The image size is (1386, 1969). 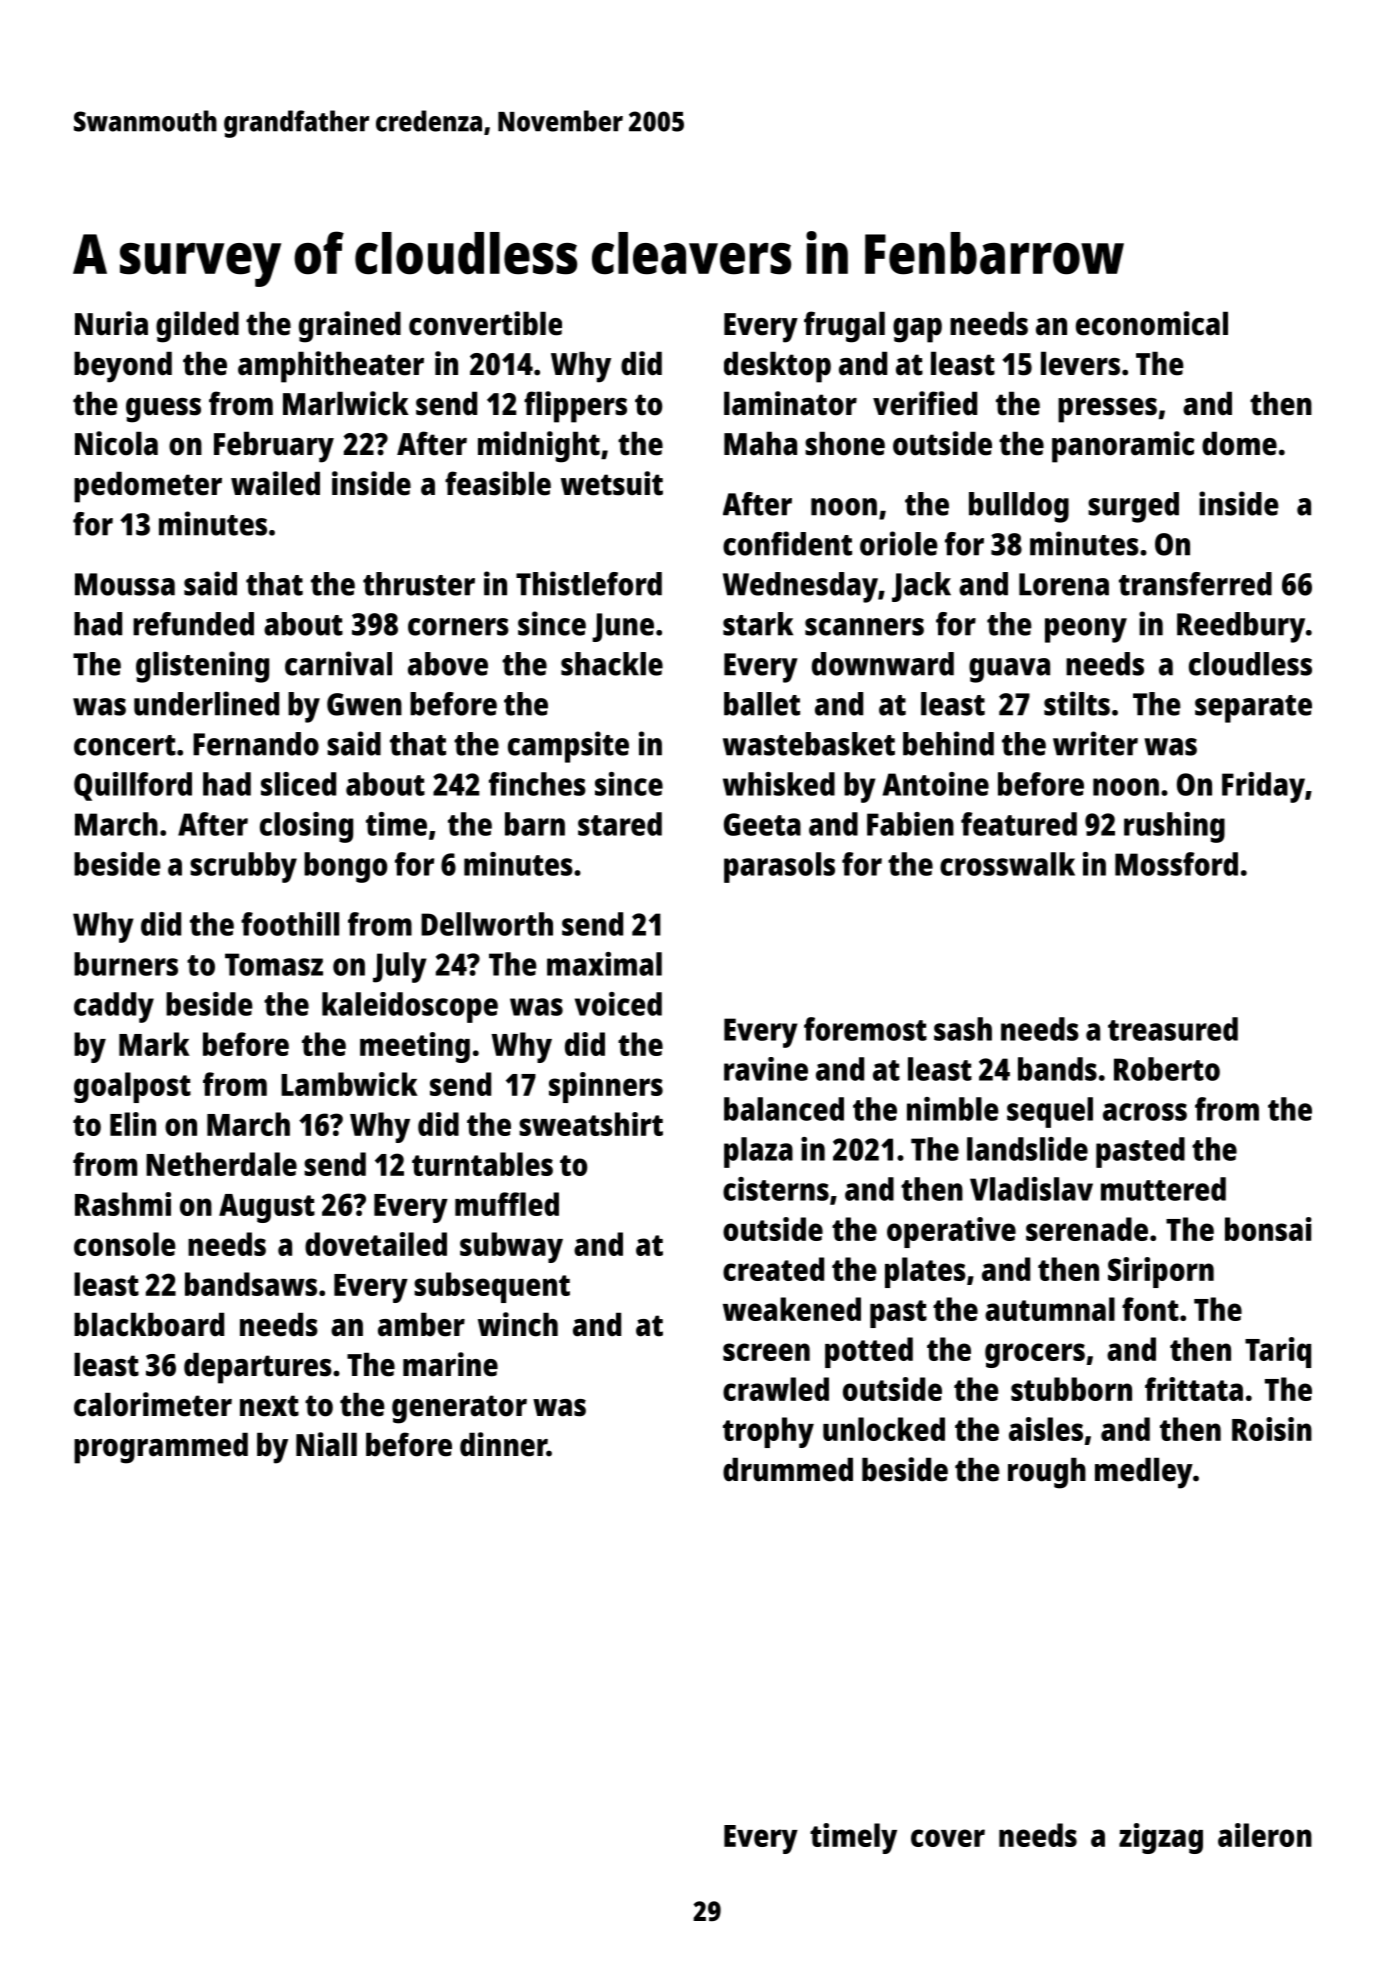 I want to click on Quillford, so click(x=133, y=786).
